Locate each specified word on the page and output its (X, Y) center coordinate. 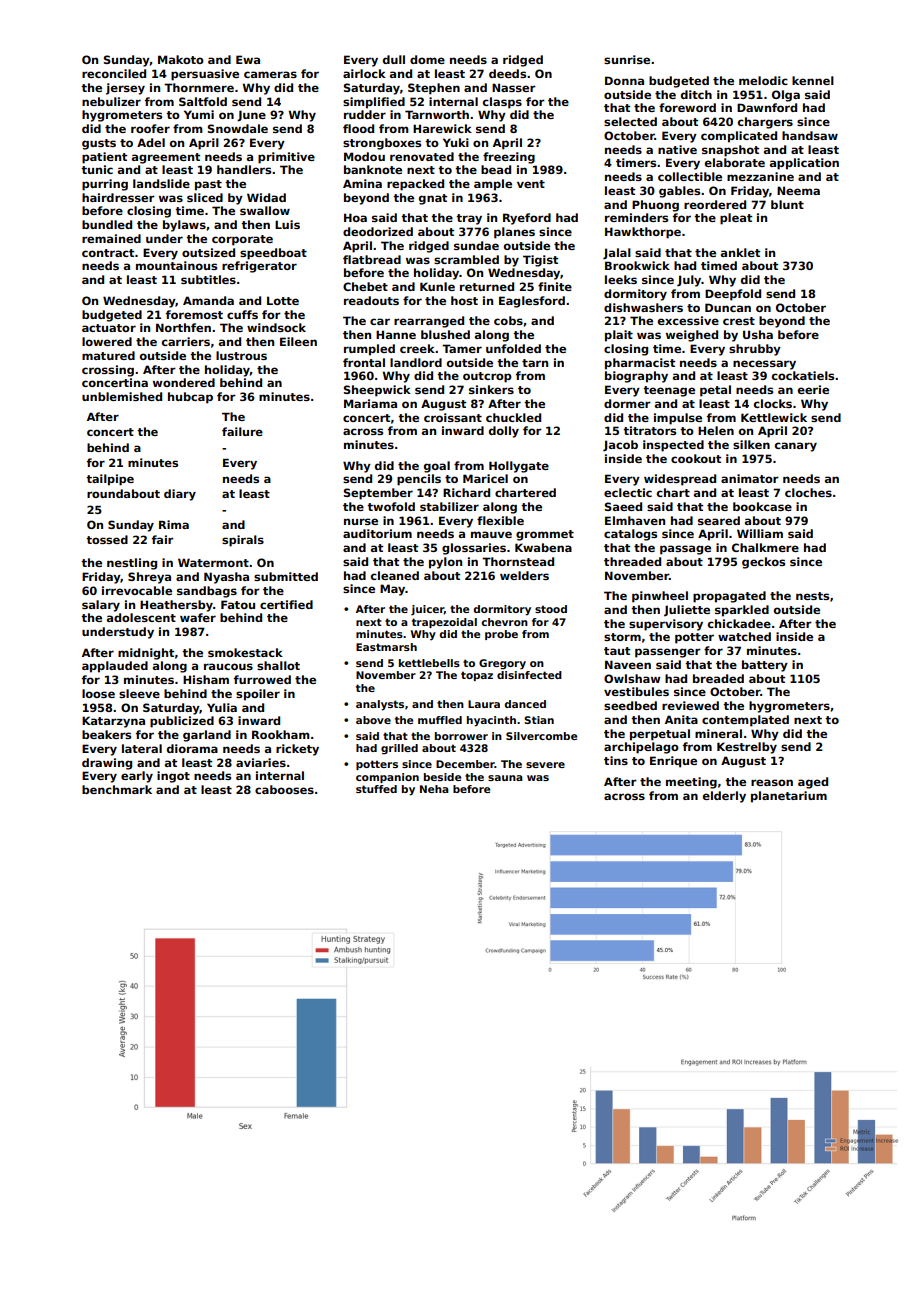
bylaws (184, 226)
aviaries (261, 762)
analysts (380, 705)
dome (427, 59)
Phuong (655, 206)
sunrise (627, 59)
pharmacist (640, 364)
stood (551, 609)
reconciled (114, 73)
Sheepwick (377, 391)
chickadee (739, 623)
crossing (108, 371)
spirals (243, 541)
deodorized (378, 231)
